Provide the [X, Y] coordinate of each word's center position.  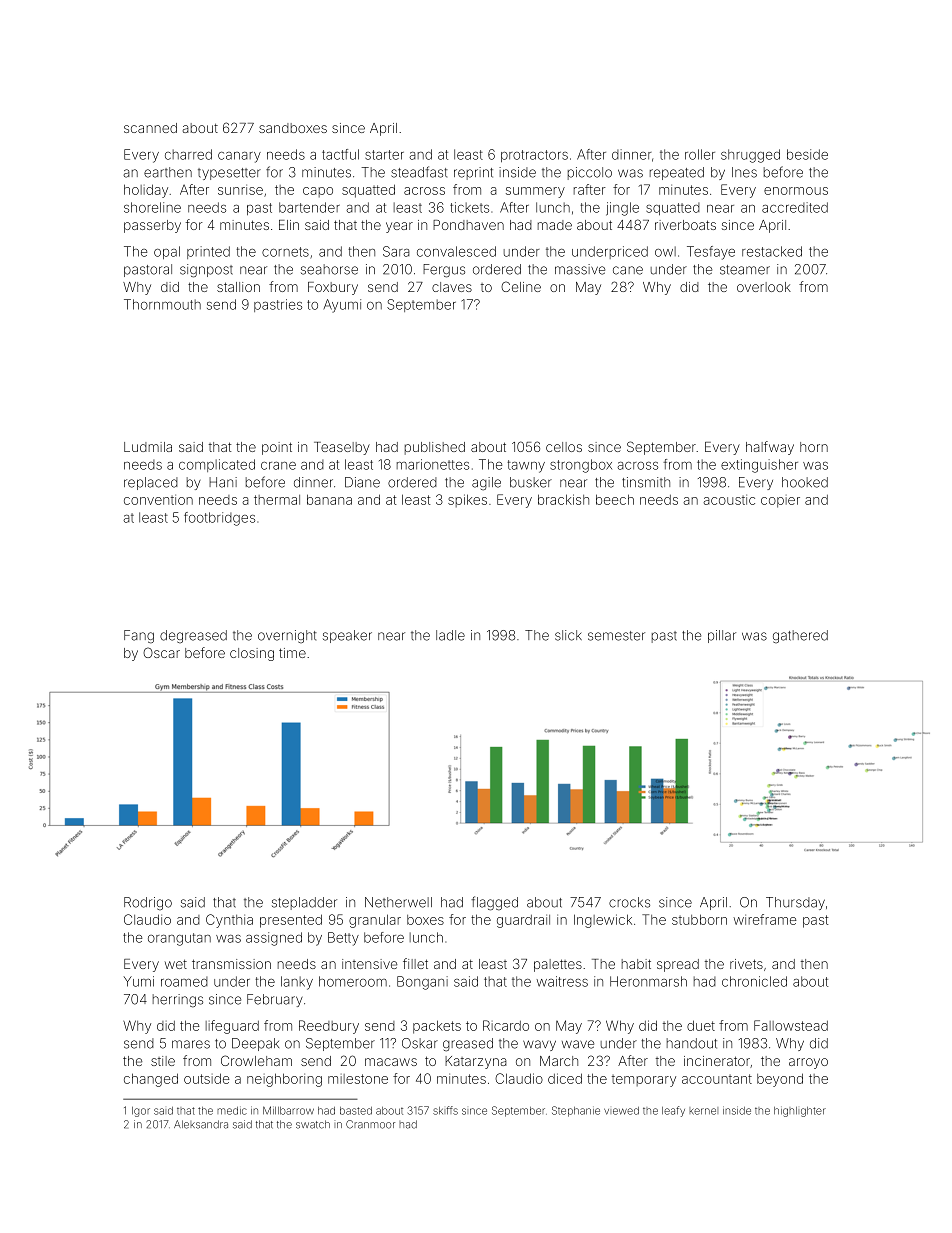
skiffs [445, 1110]
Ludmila [148, 447]
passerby [152, 226]
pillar [722, 636]
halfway [770, 448]
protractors [534, 156]
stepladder [304, 903]
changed [151, 1080]
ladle [450, 635]
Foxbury [333, 288]
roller [700, 154]
